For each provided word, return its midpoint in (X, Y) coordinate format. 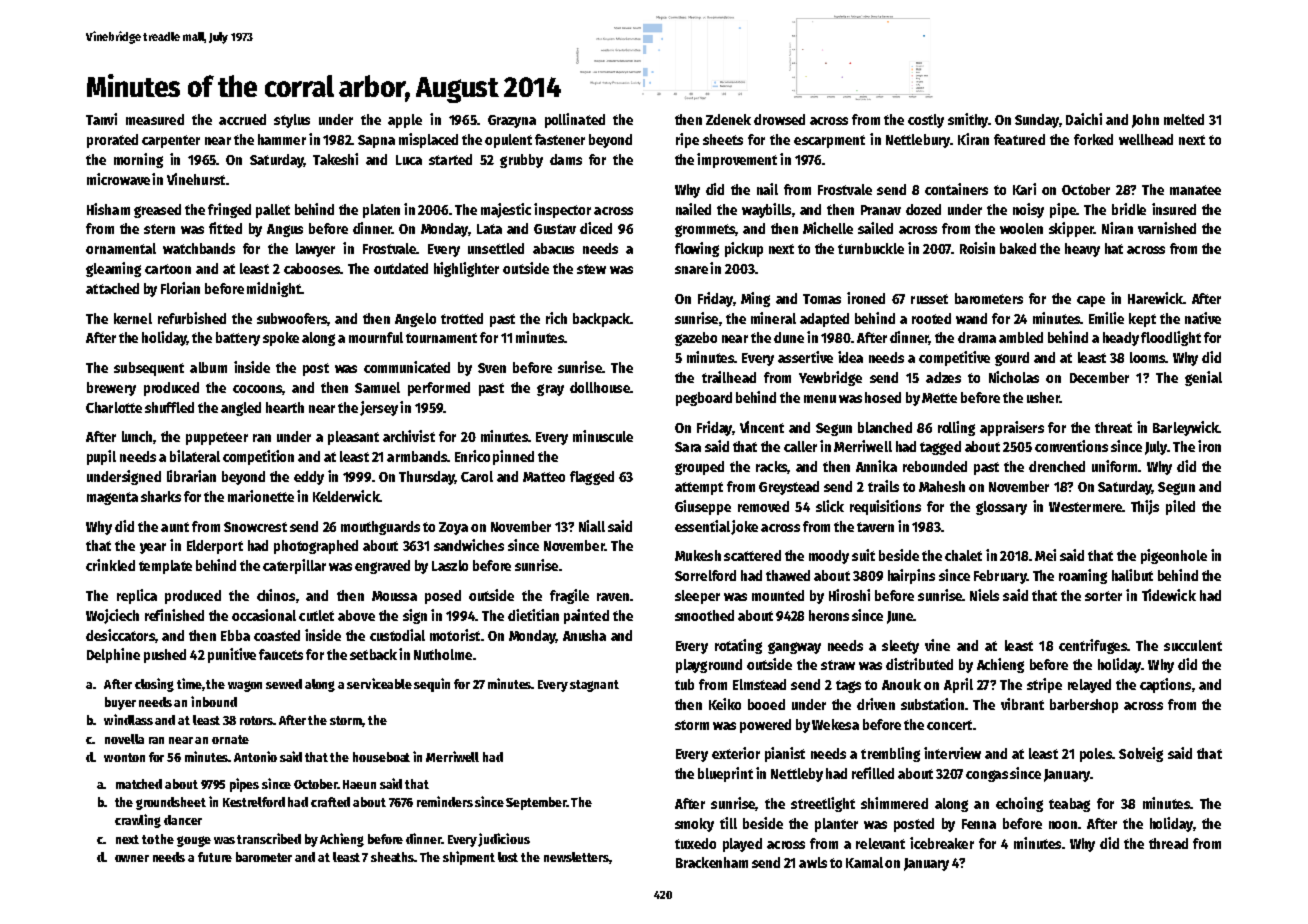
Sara (688, 447)
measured (155, 119)
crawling (138, 821)
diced (596, 228)
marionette (261, 496)
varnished (1167, 228)
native (1203, 318)
